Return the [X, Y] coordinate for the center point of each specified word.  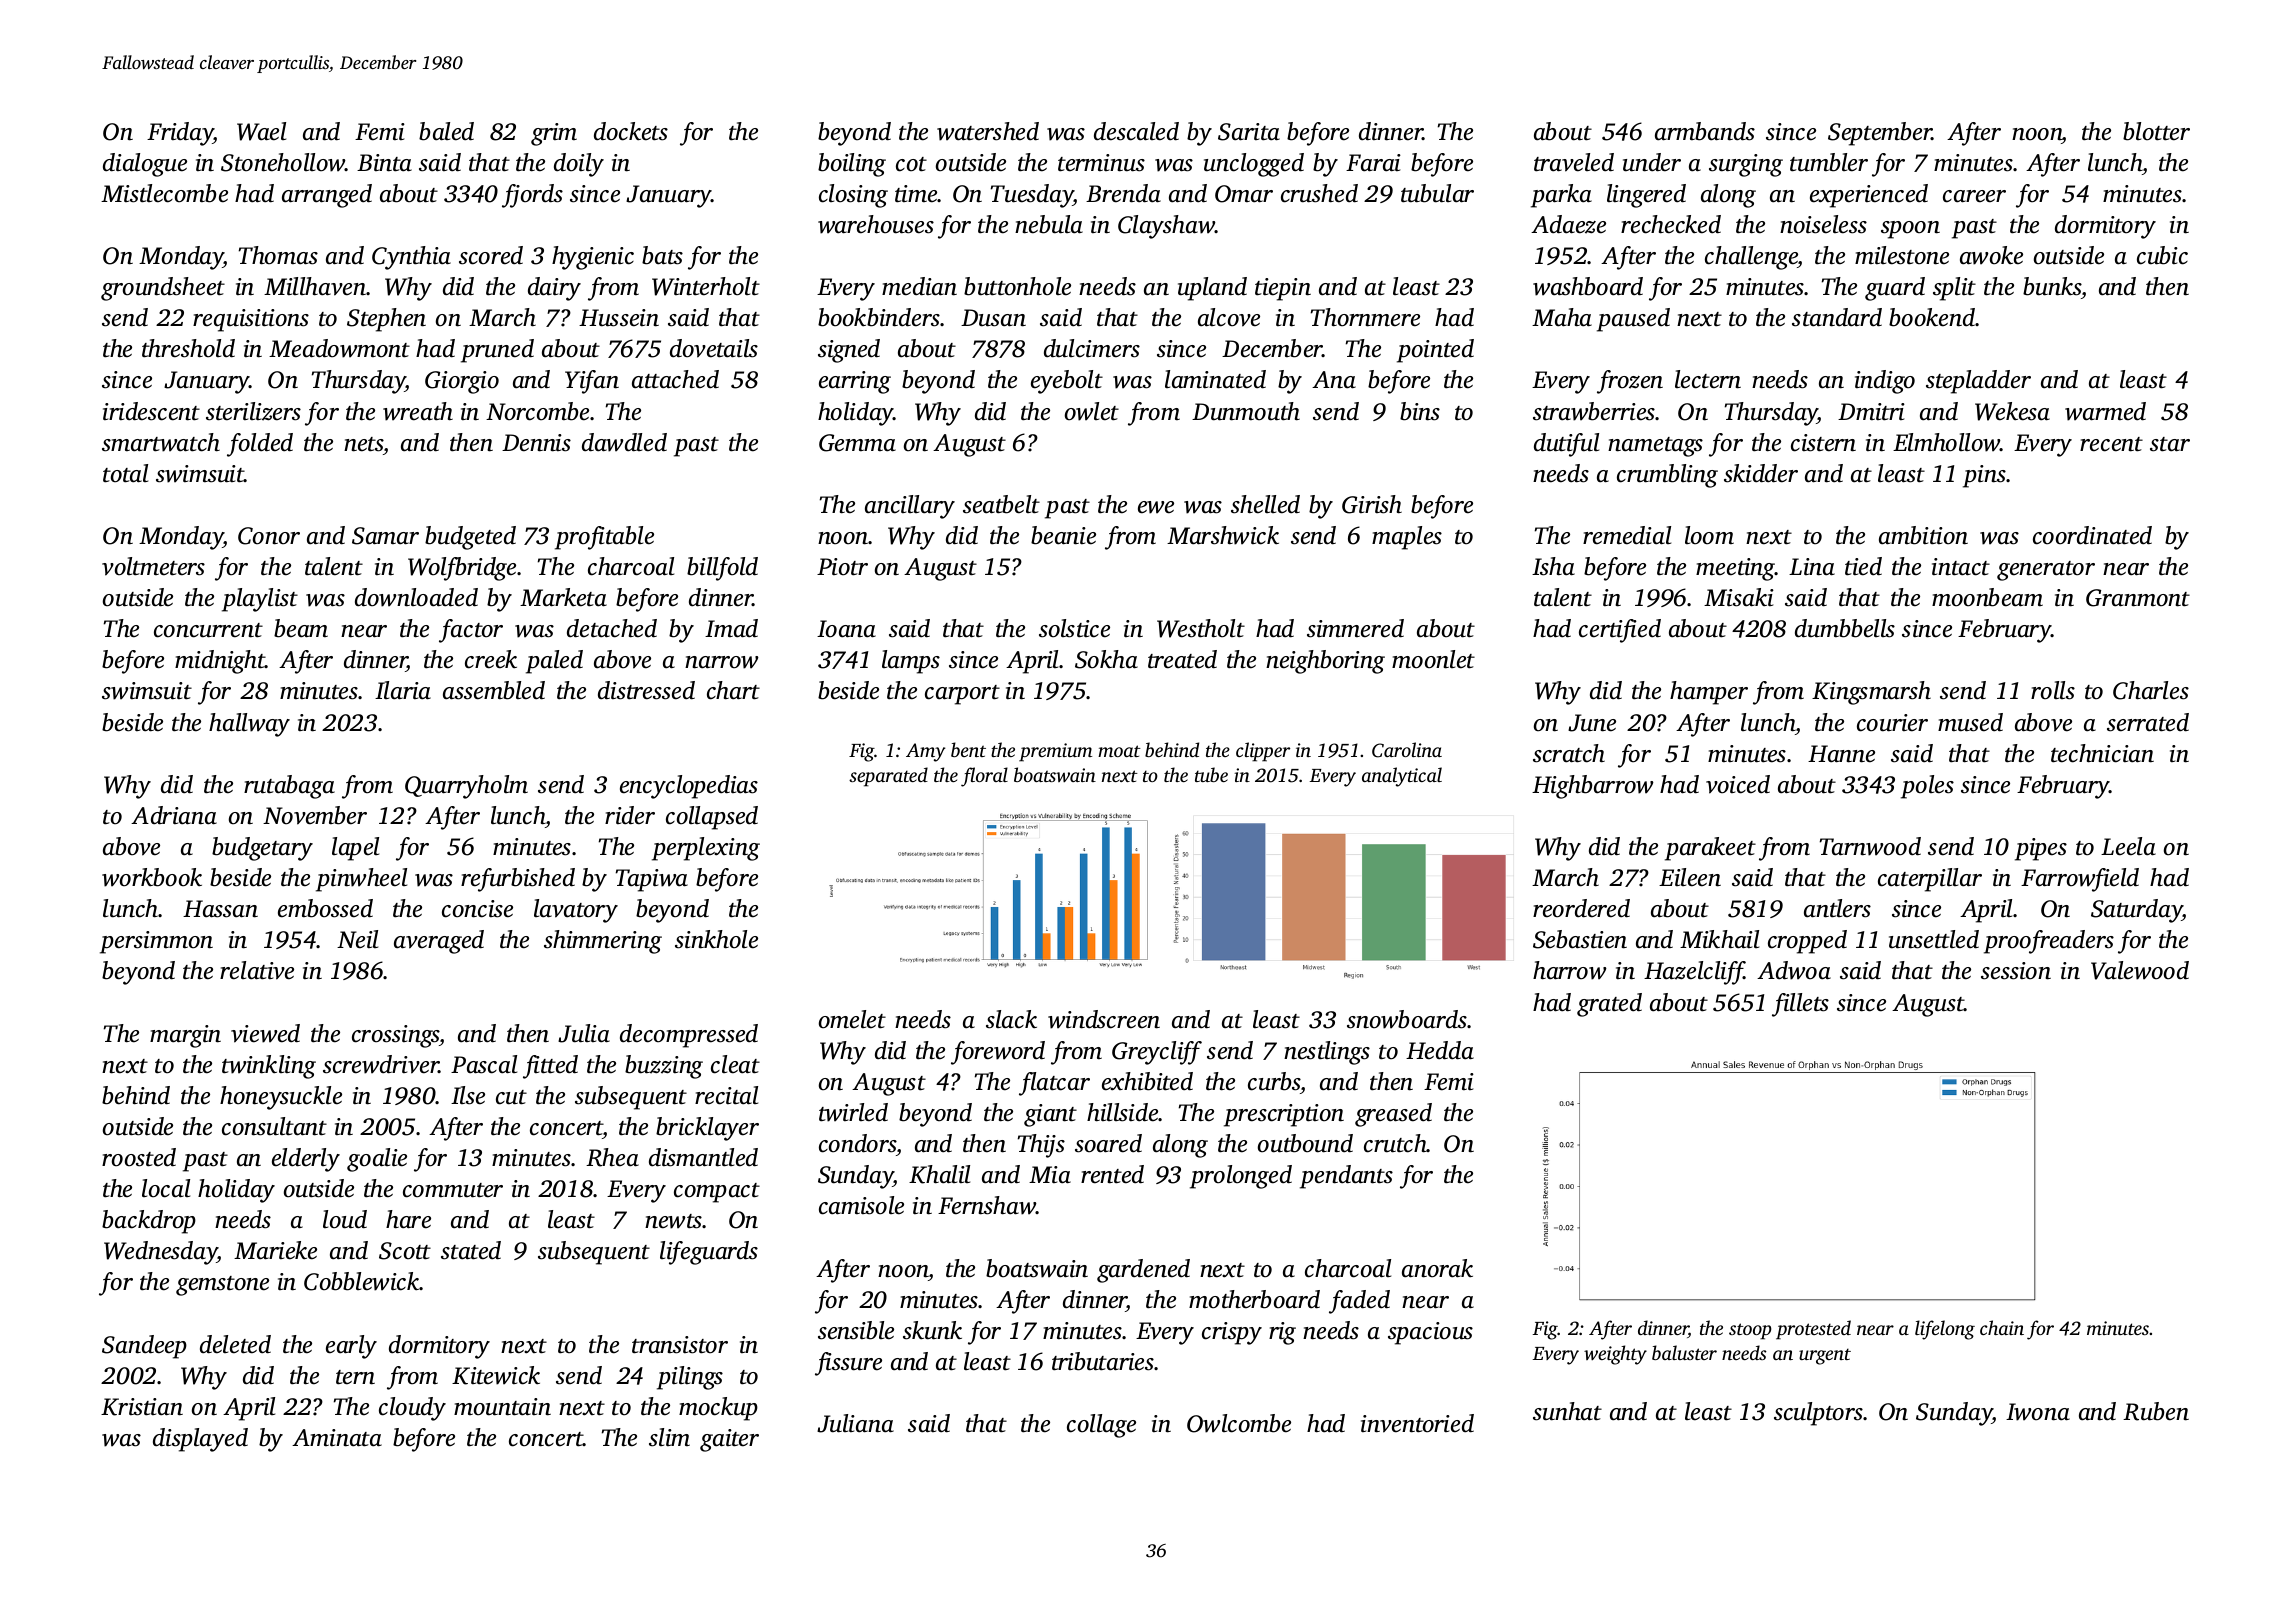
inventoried [1417, 1423]
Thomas [278, 255]
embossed [325, 908]
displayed [200, 1440]
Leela [2128, 846]
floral [984, 777]
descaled [1136, 131]
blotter [2156, 131]
